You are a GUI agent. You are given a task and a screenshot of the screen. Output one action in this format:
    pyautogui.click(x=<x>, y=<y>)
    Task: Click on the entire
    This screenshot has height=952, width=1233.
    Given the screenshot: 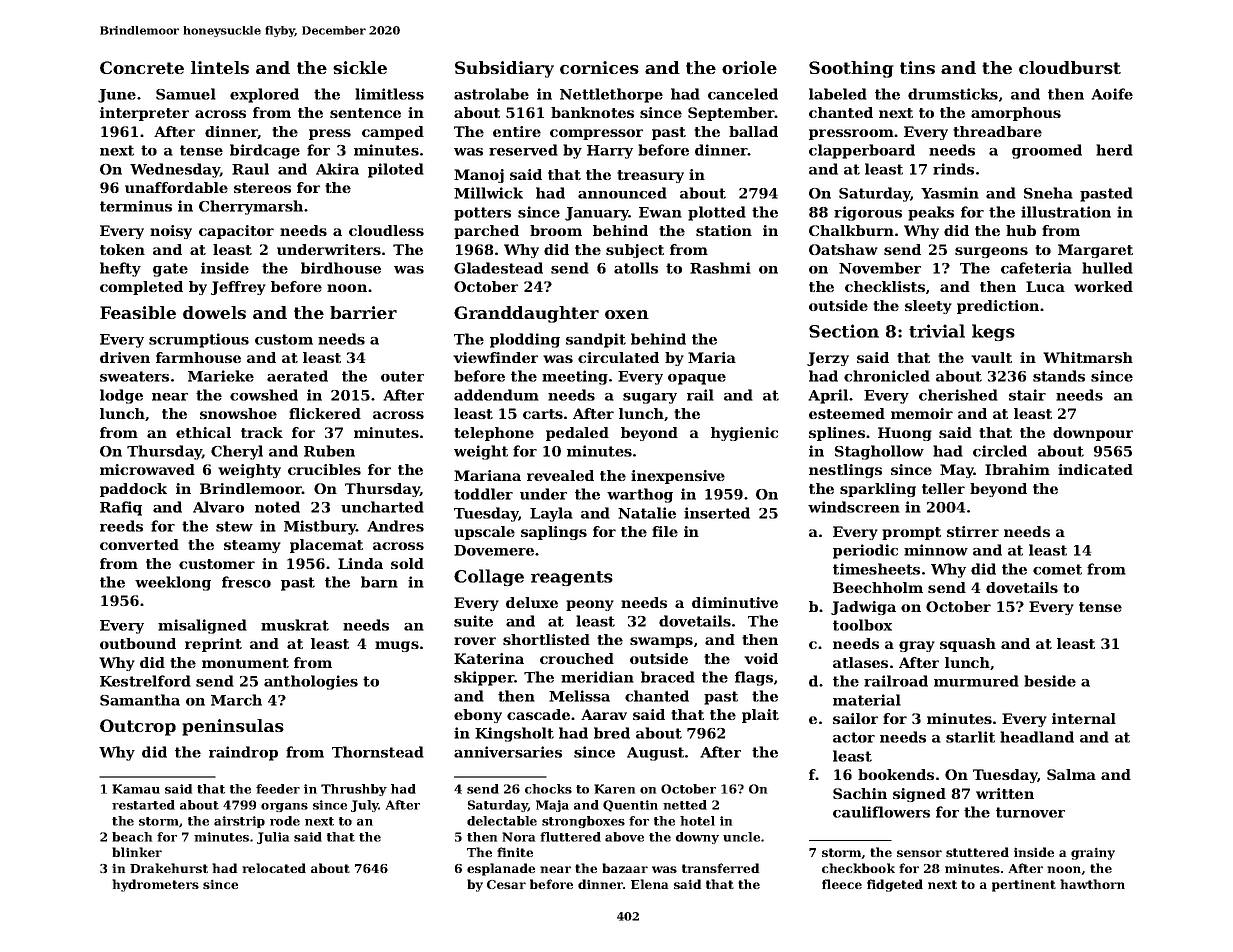 What is the action you would take?
    pyautogui.click(x=517, y=131)
